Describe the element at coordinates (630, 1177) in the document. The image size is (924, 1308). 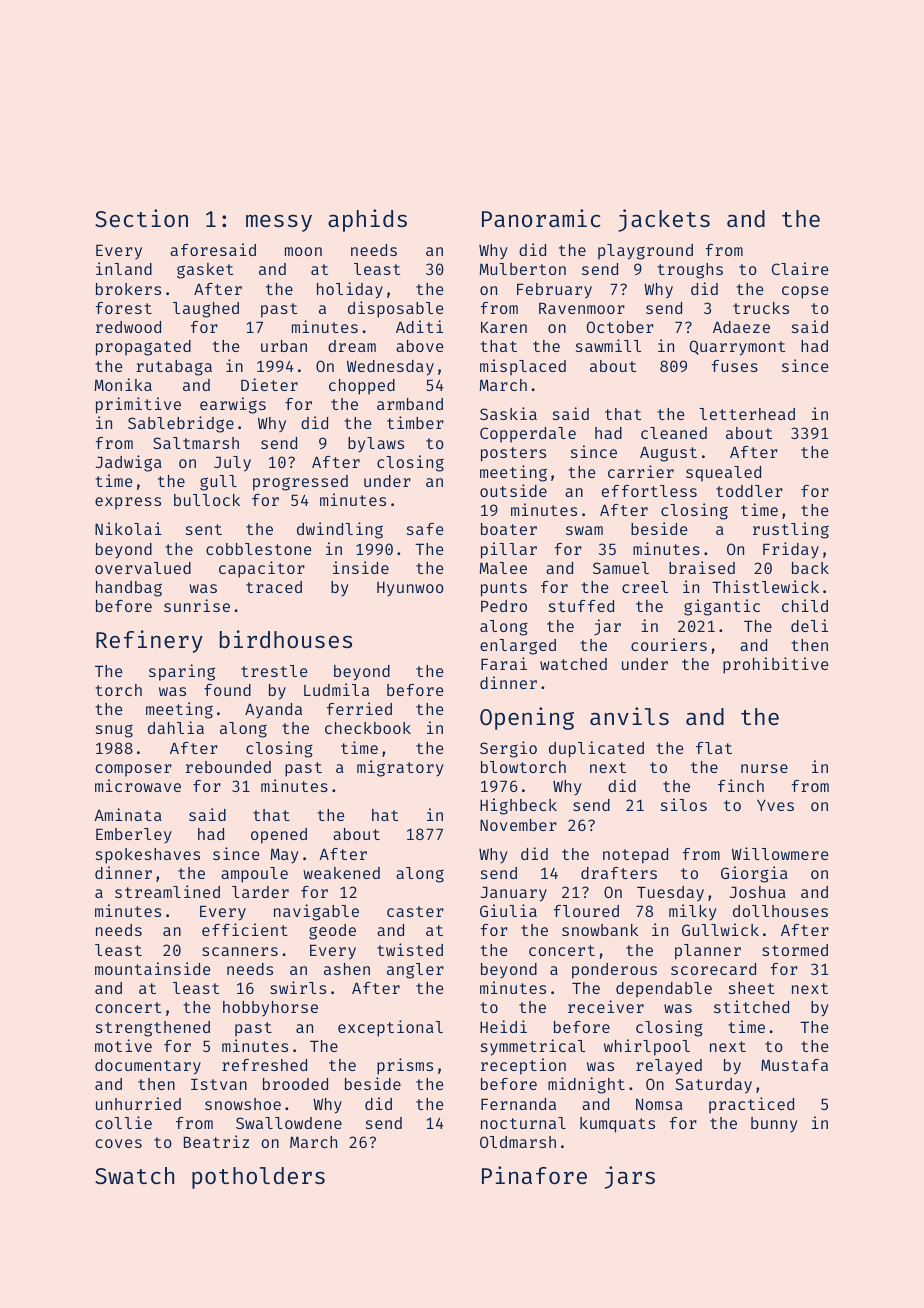
I see `jars` at that location.
